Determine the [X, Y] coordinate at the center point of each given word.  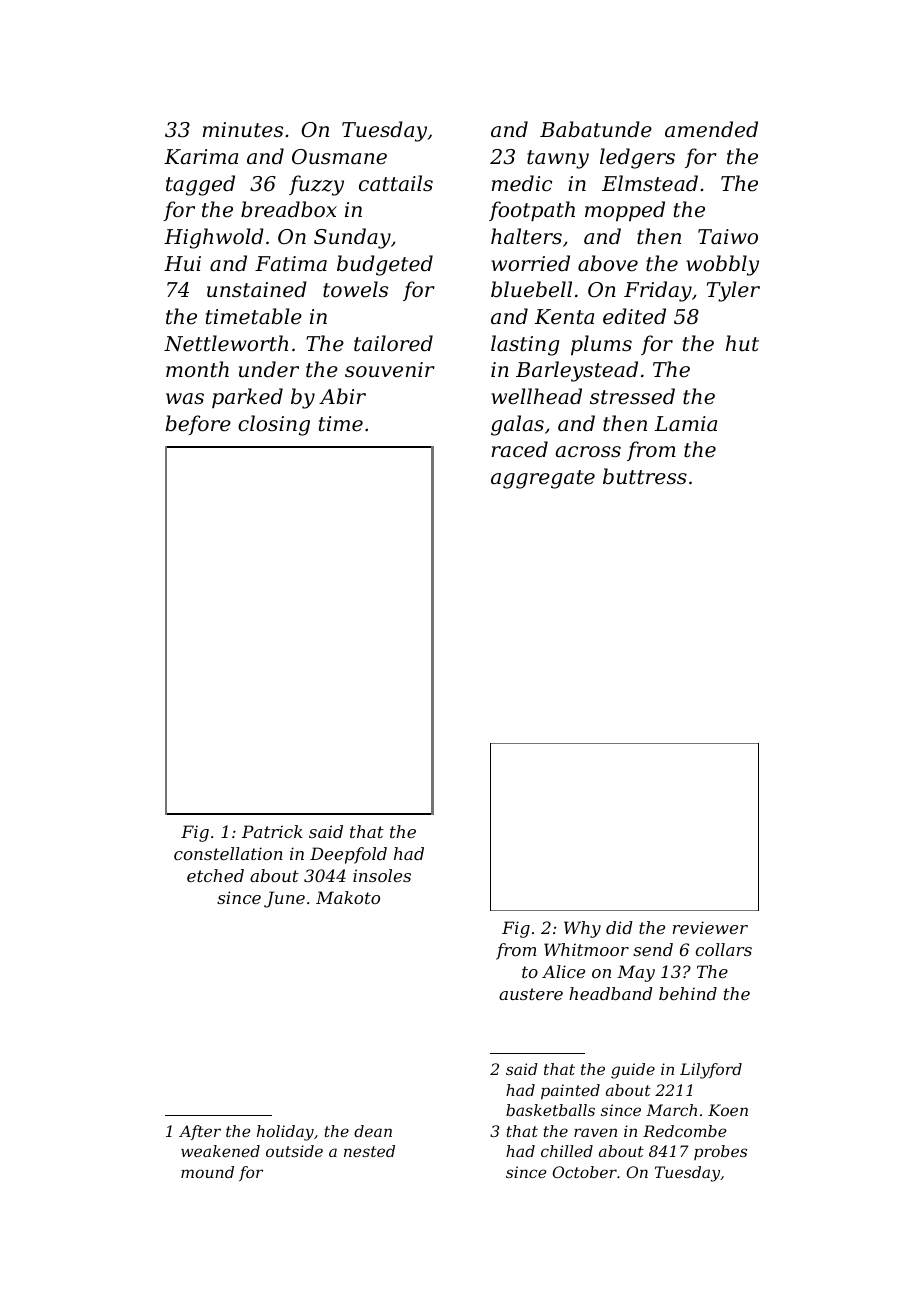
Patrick [272, 831]
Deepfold [348, 855]
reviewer [710, 927]
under [269, 369]
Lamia [686, 424]
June [284, 899]
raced [520, 449]
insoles [382, 875]
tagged [200, 185]
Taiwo [728, 237]
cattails [396, 183]
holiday [285, 1133]
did [619, 927]
